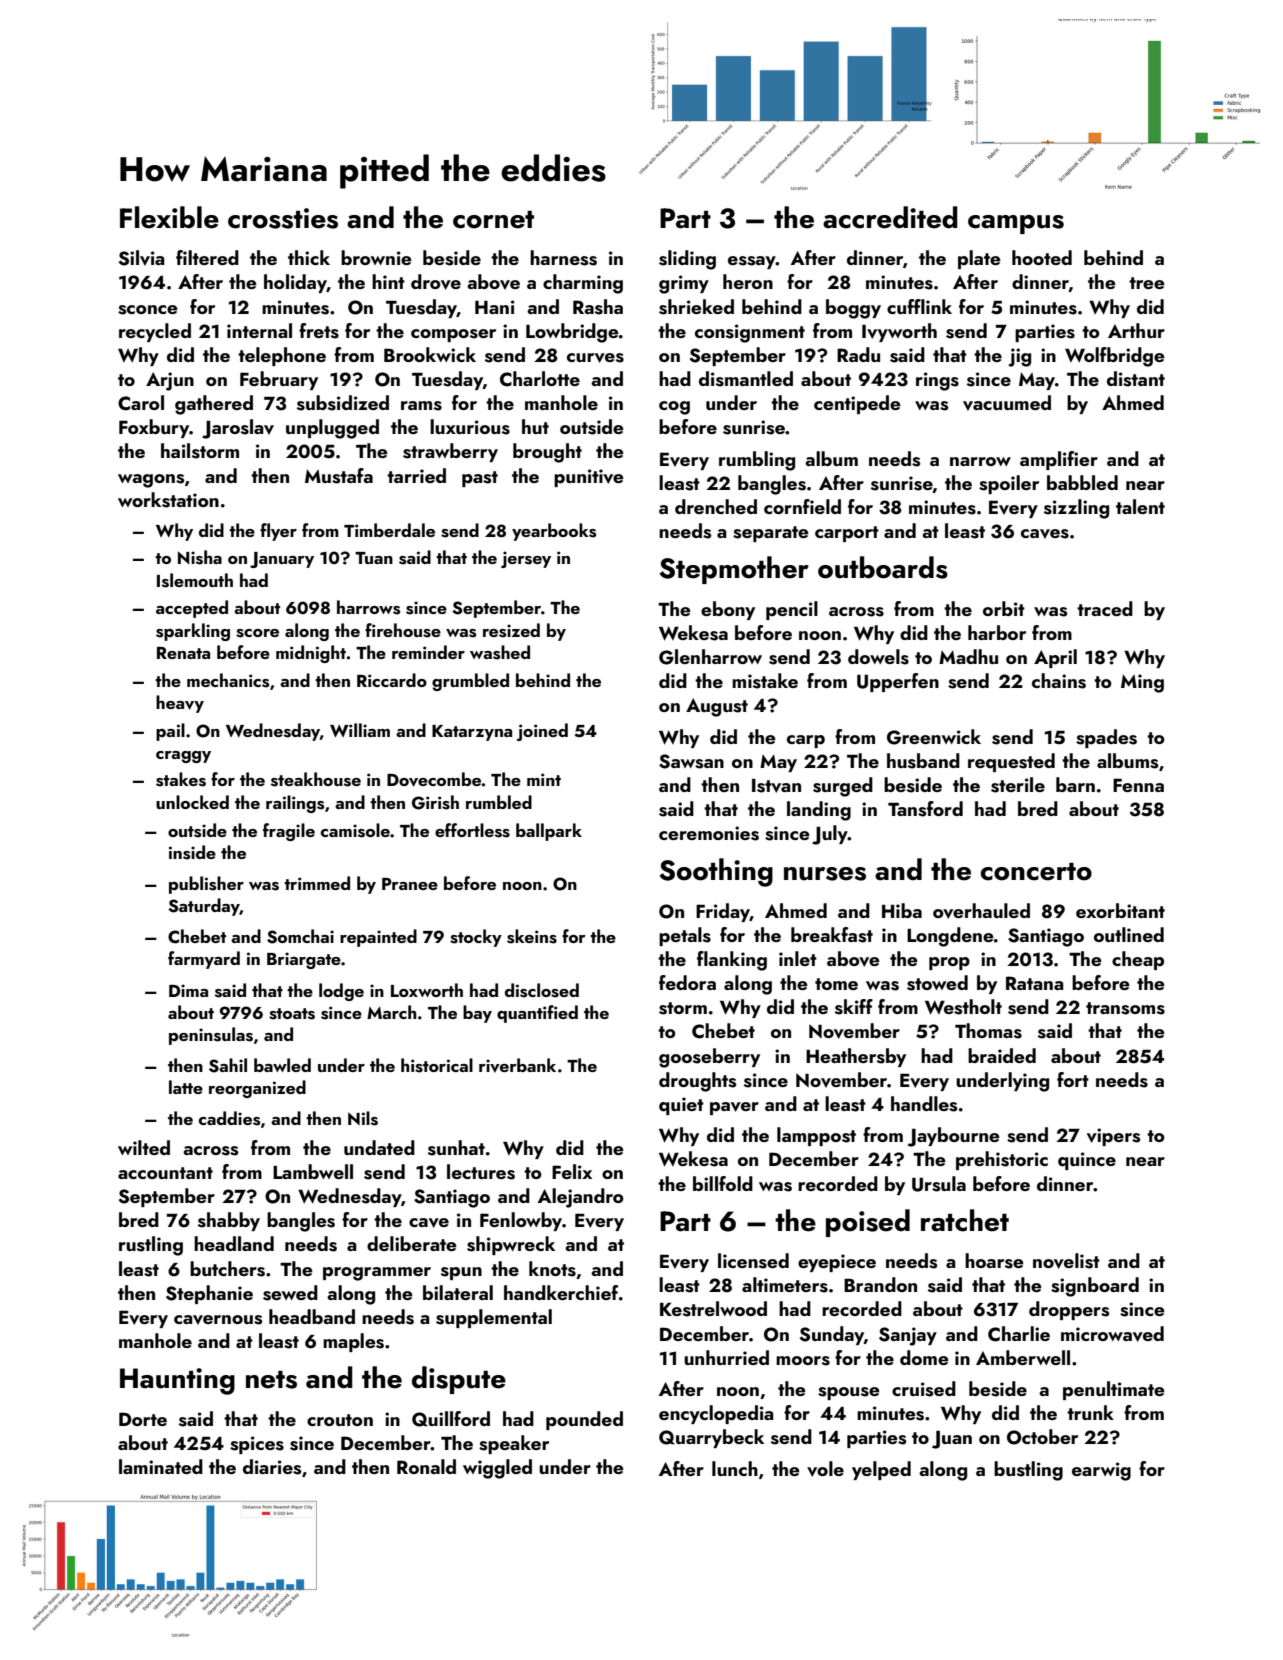  I want to click on sliding, so click(687, 260).
